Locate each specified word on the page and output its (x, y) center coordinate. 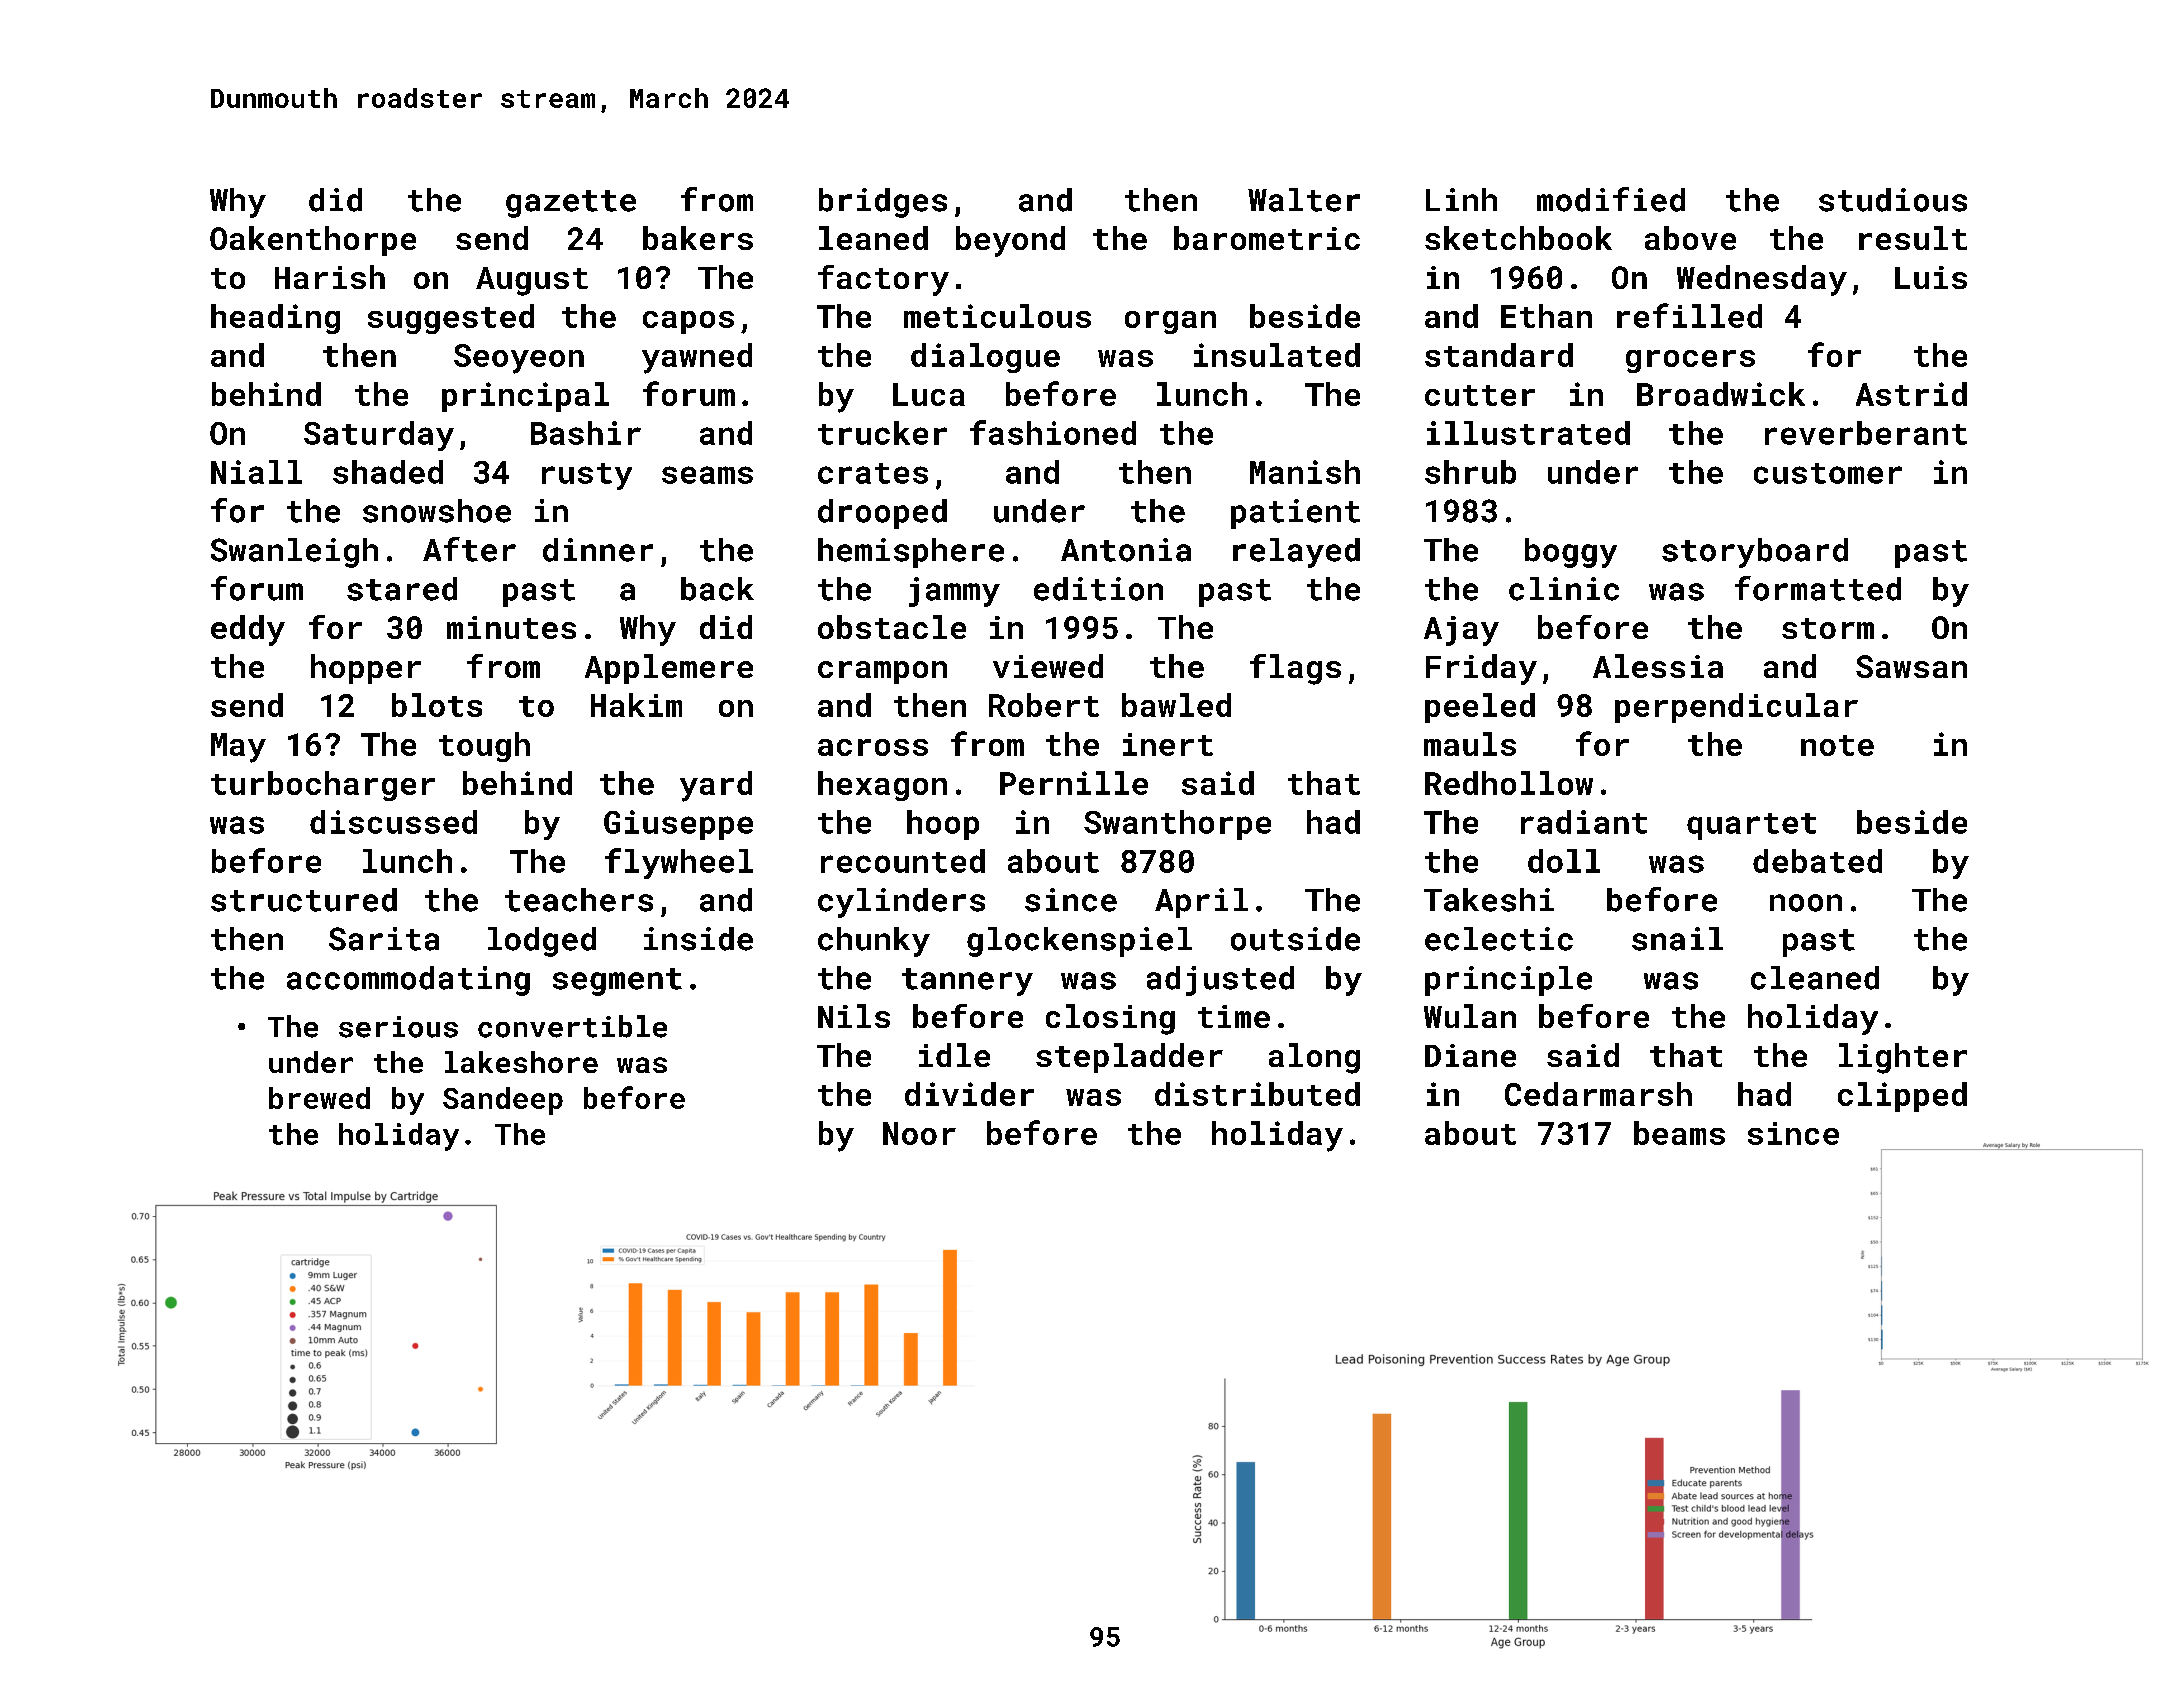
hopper (366, 669)
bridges (883, 203)
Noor (919, 1133)
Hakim (636, 705)
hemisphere (911, 553)
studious (1893, 200)
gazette (571, 204)
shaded (388, 472)
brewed (319, 1098)
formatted (1818, 588)
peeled (1480, 708)
